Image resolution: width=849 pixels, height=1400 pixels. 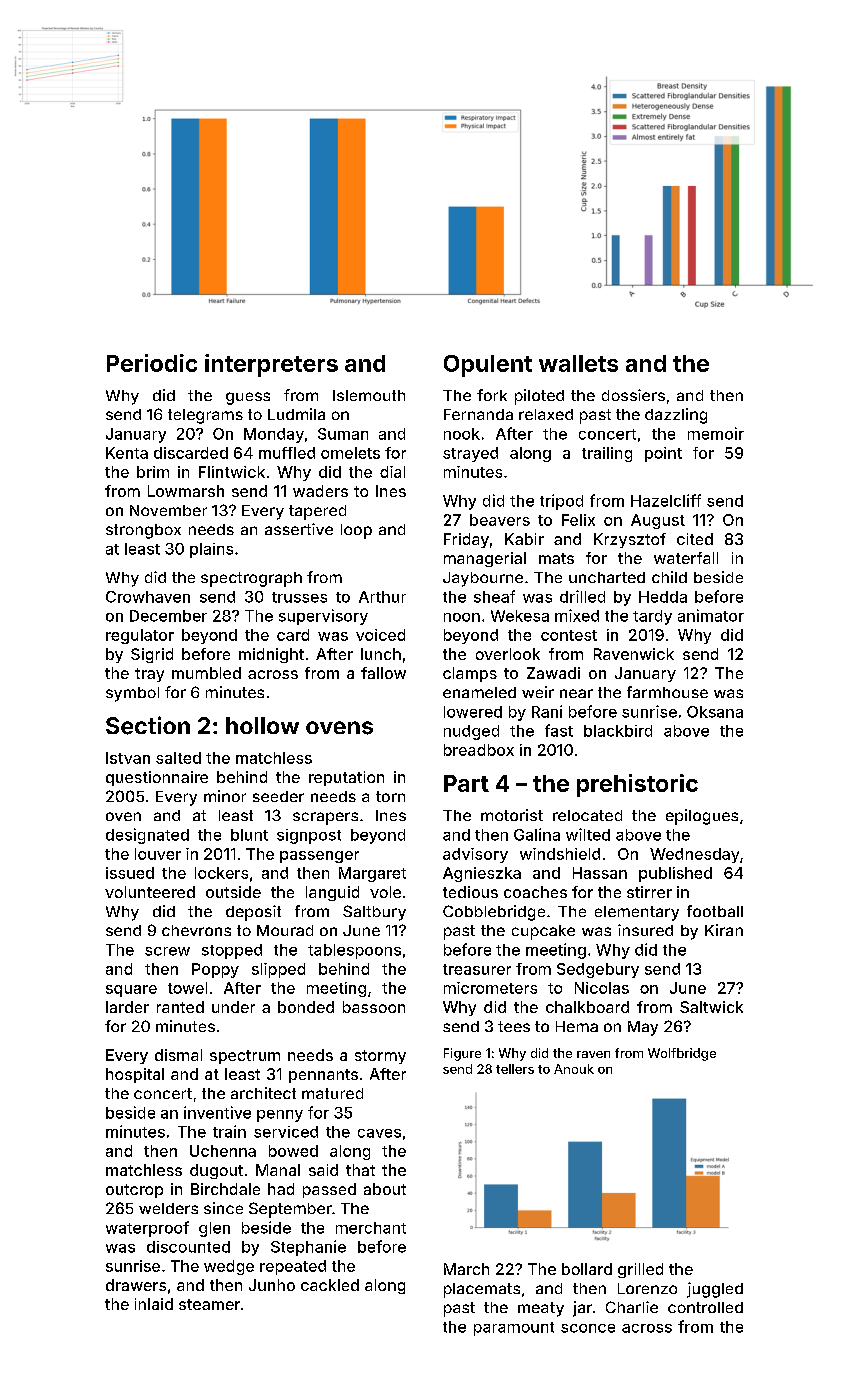 I want to click on loop, so click(x=356, y=531).
